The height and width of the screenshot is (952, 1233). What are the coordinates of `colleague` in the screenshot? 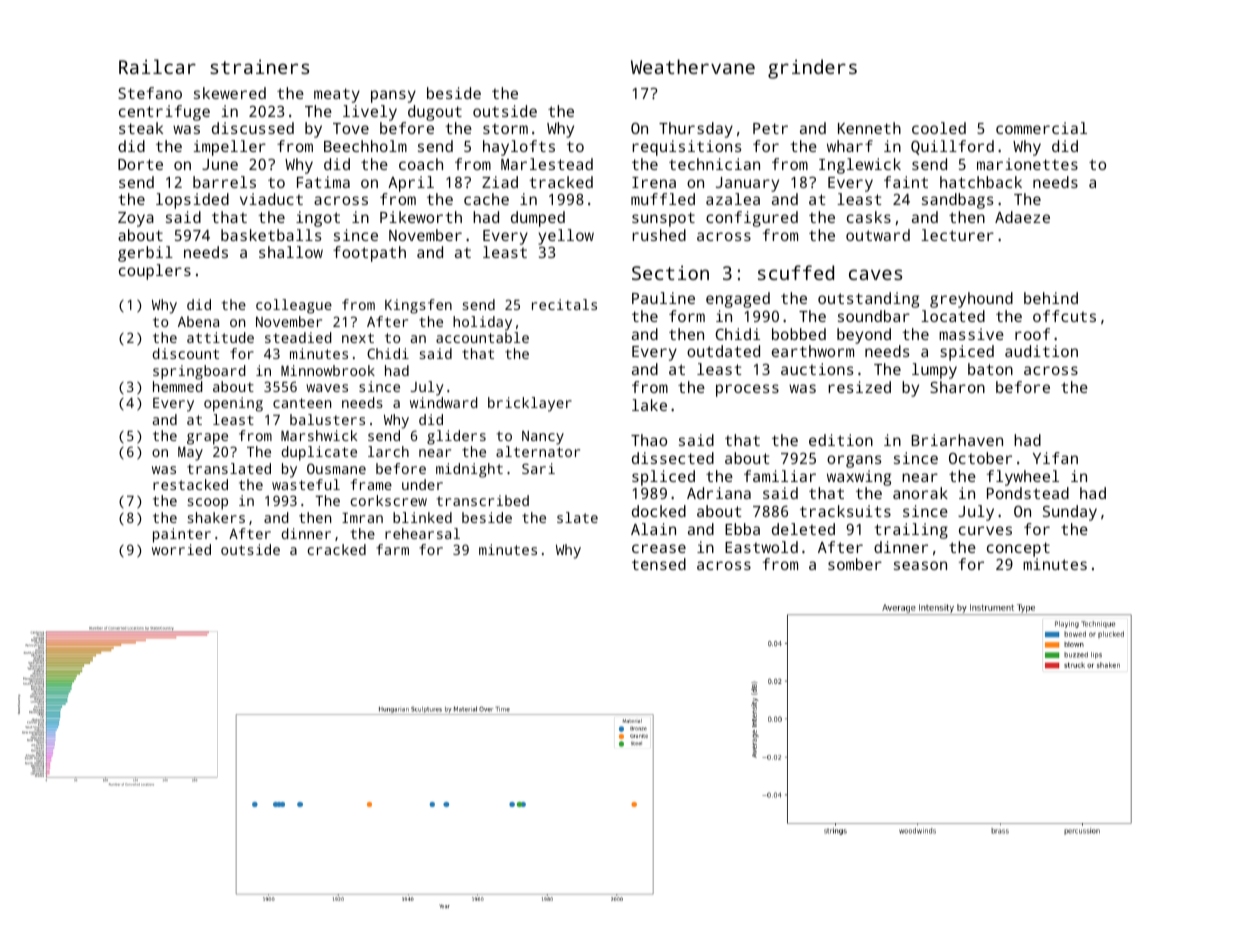 It's located at (294, 306).
